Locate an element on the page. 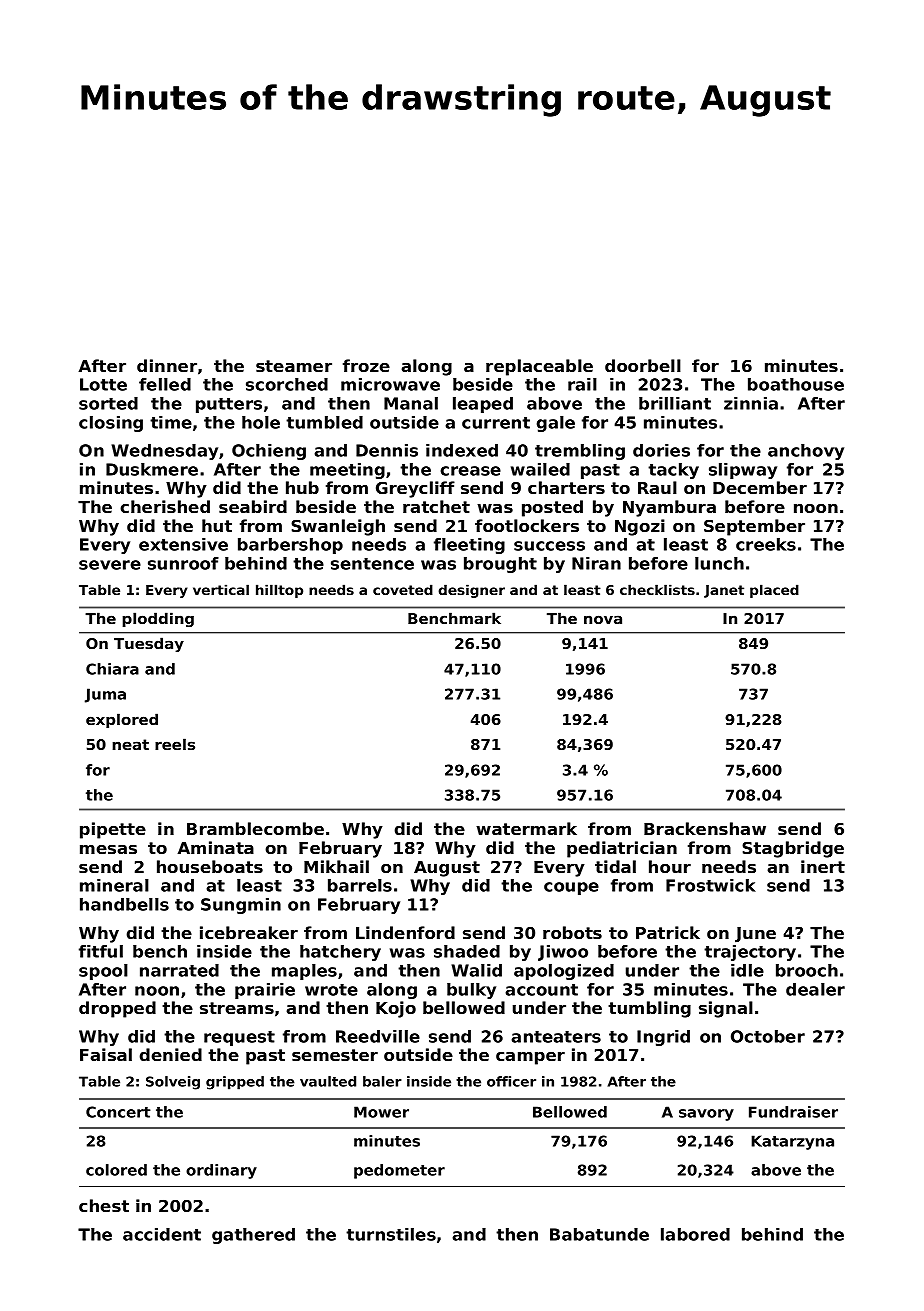 The width and height of the document is (924, 1311). dories is located at coordinates (661, 450).
